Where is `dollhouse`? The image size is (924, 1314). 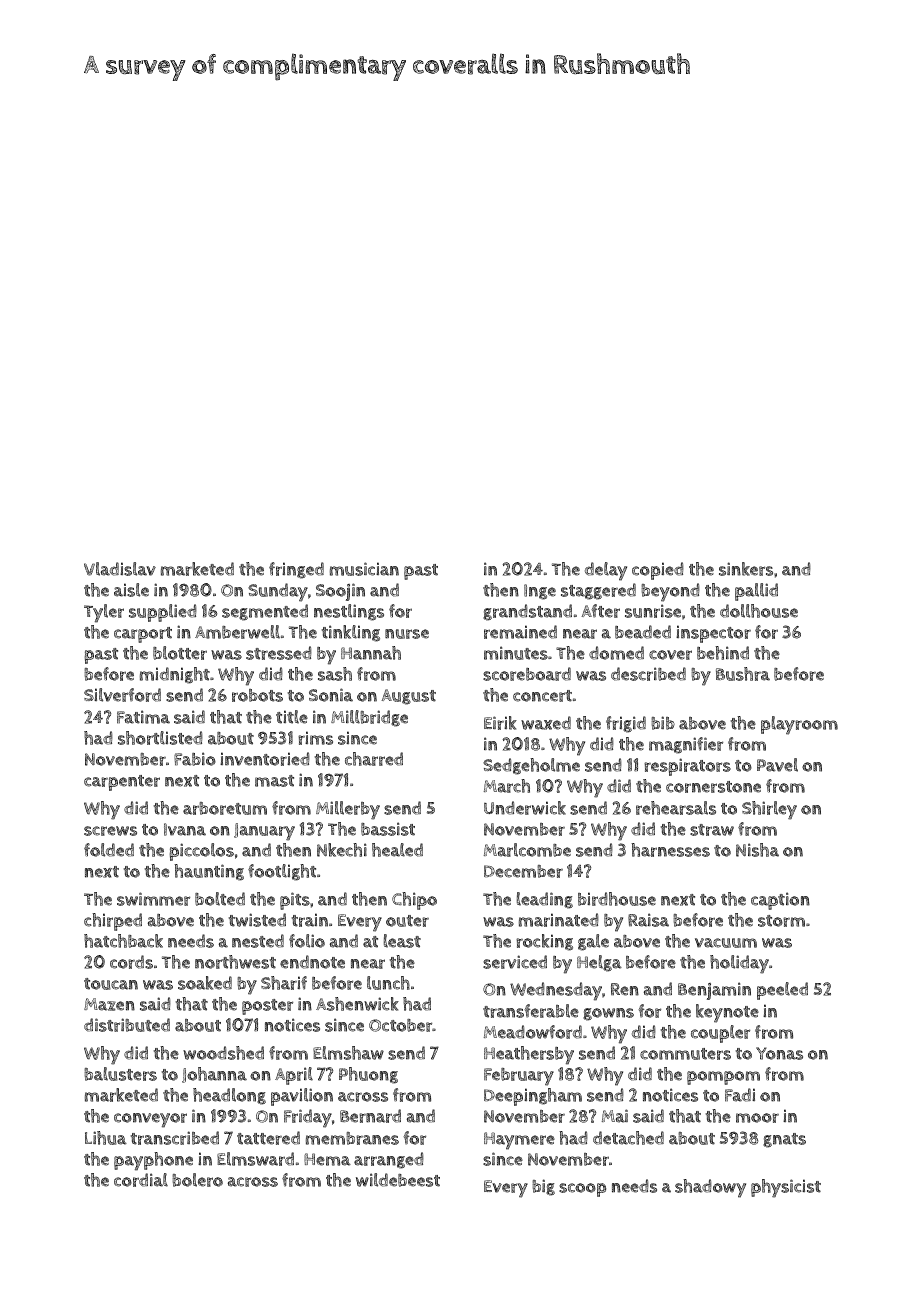
dollhouse is located at coordinates (759, 611).
